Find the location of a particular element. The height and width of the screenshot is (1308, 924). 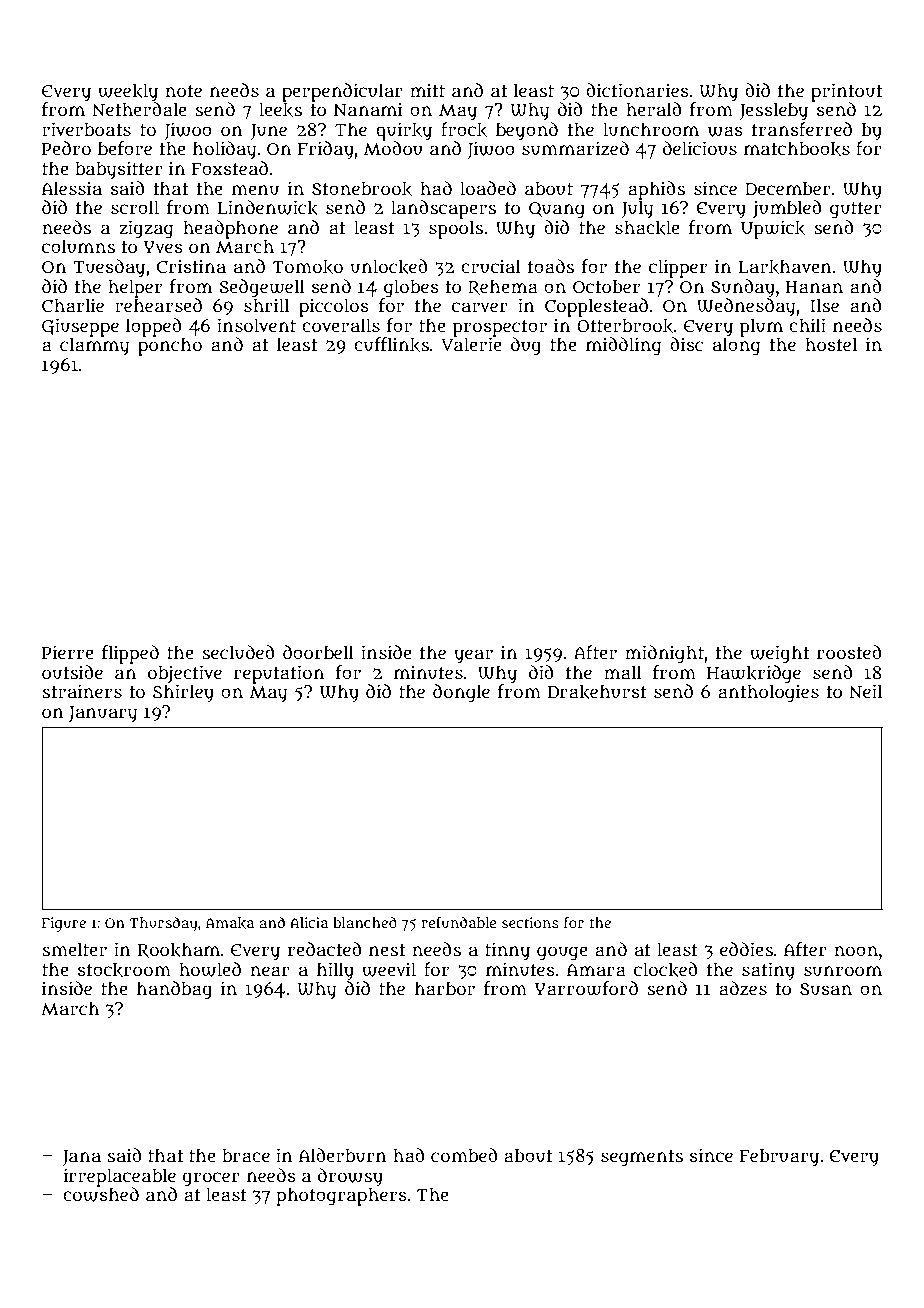

refundable is located at coordinates (458, 922).
